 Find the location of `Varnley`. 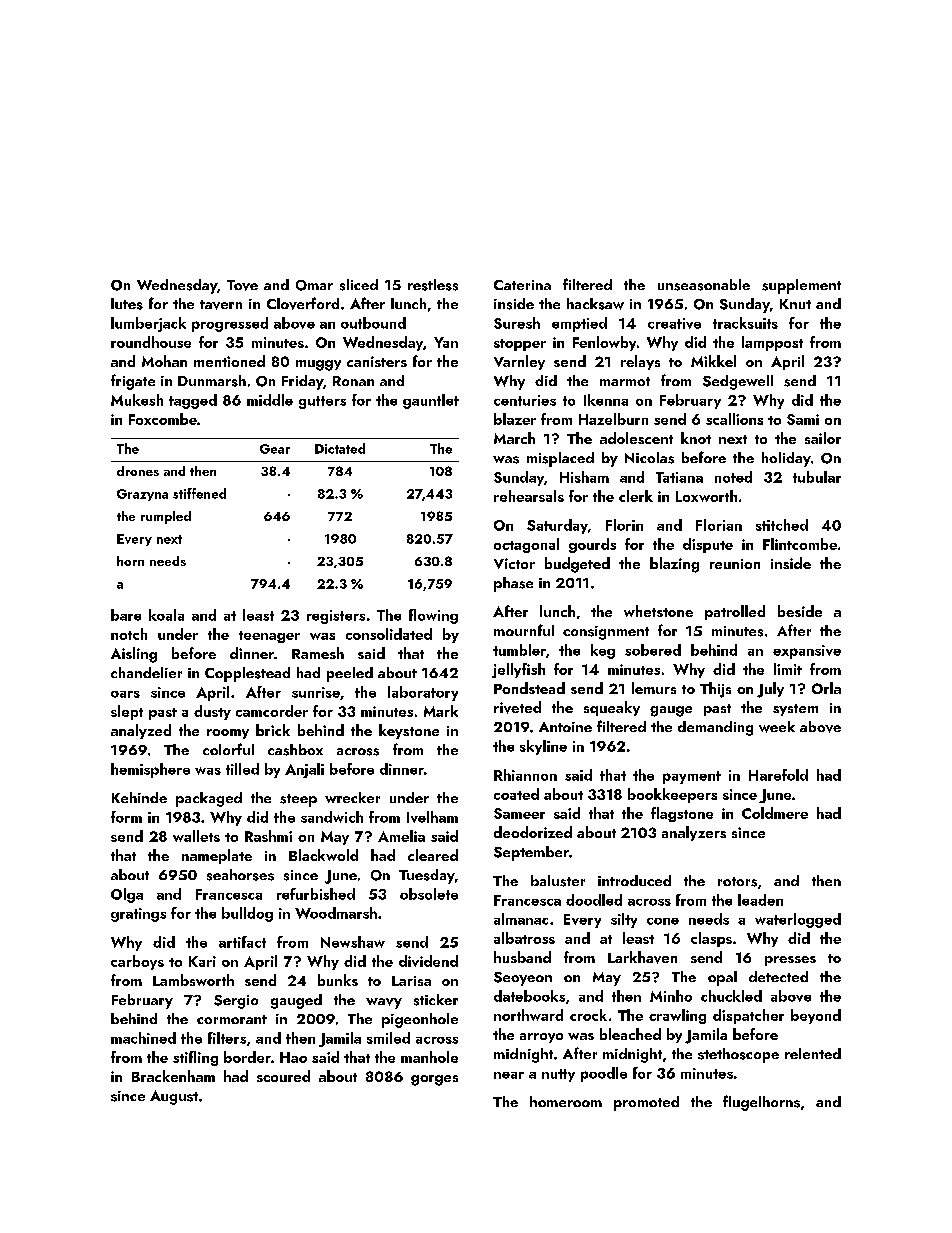

Varnley is located at coordinates (519, 362).
